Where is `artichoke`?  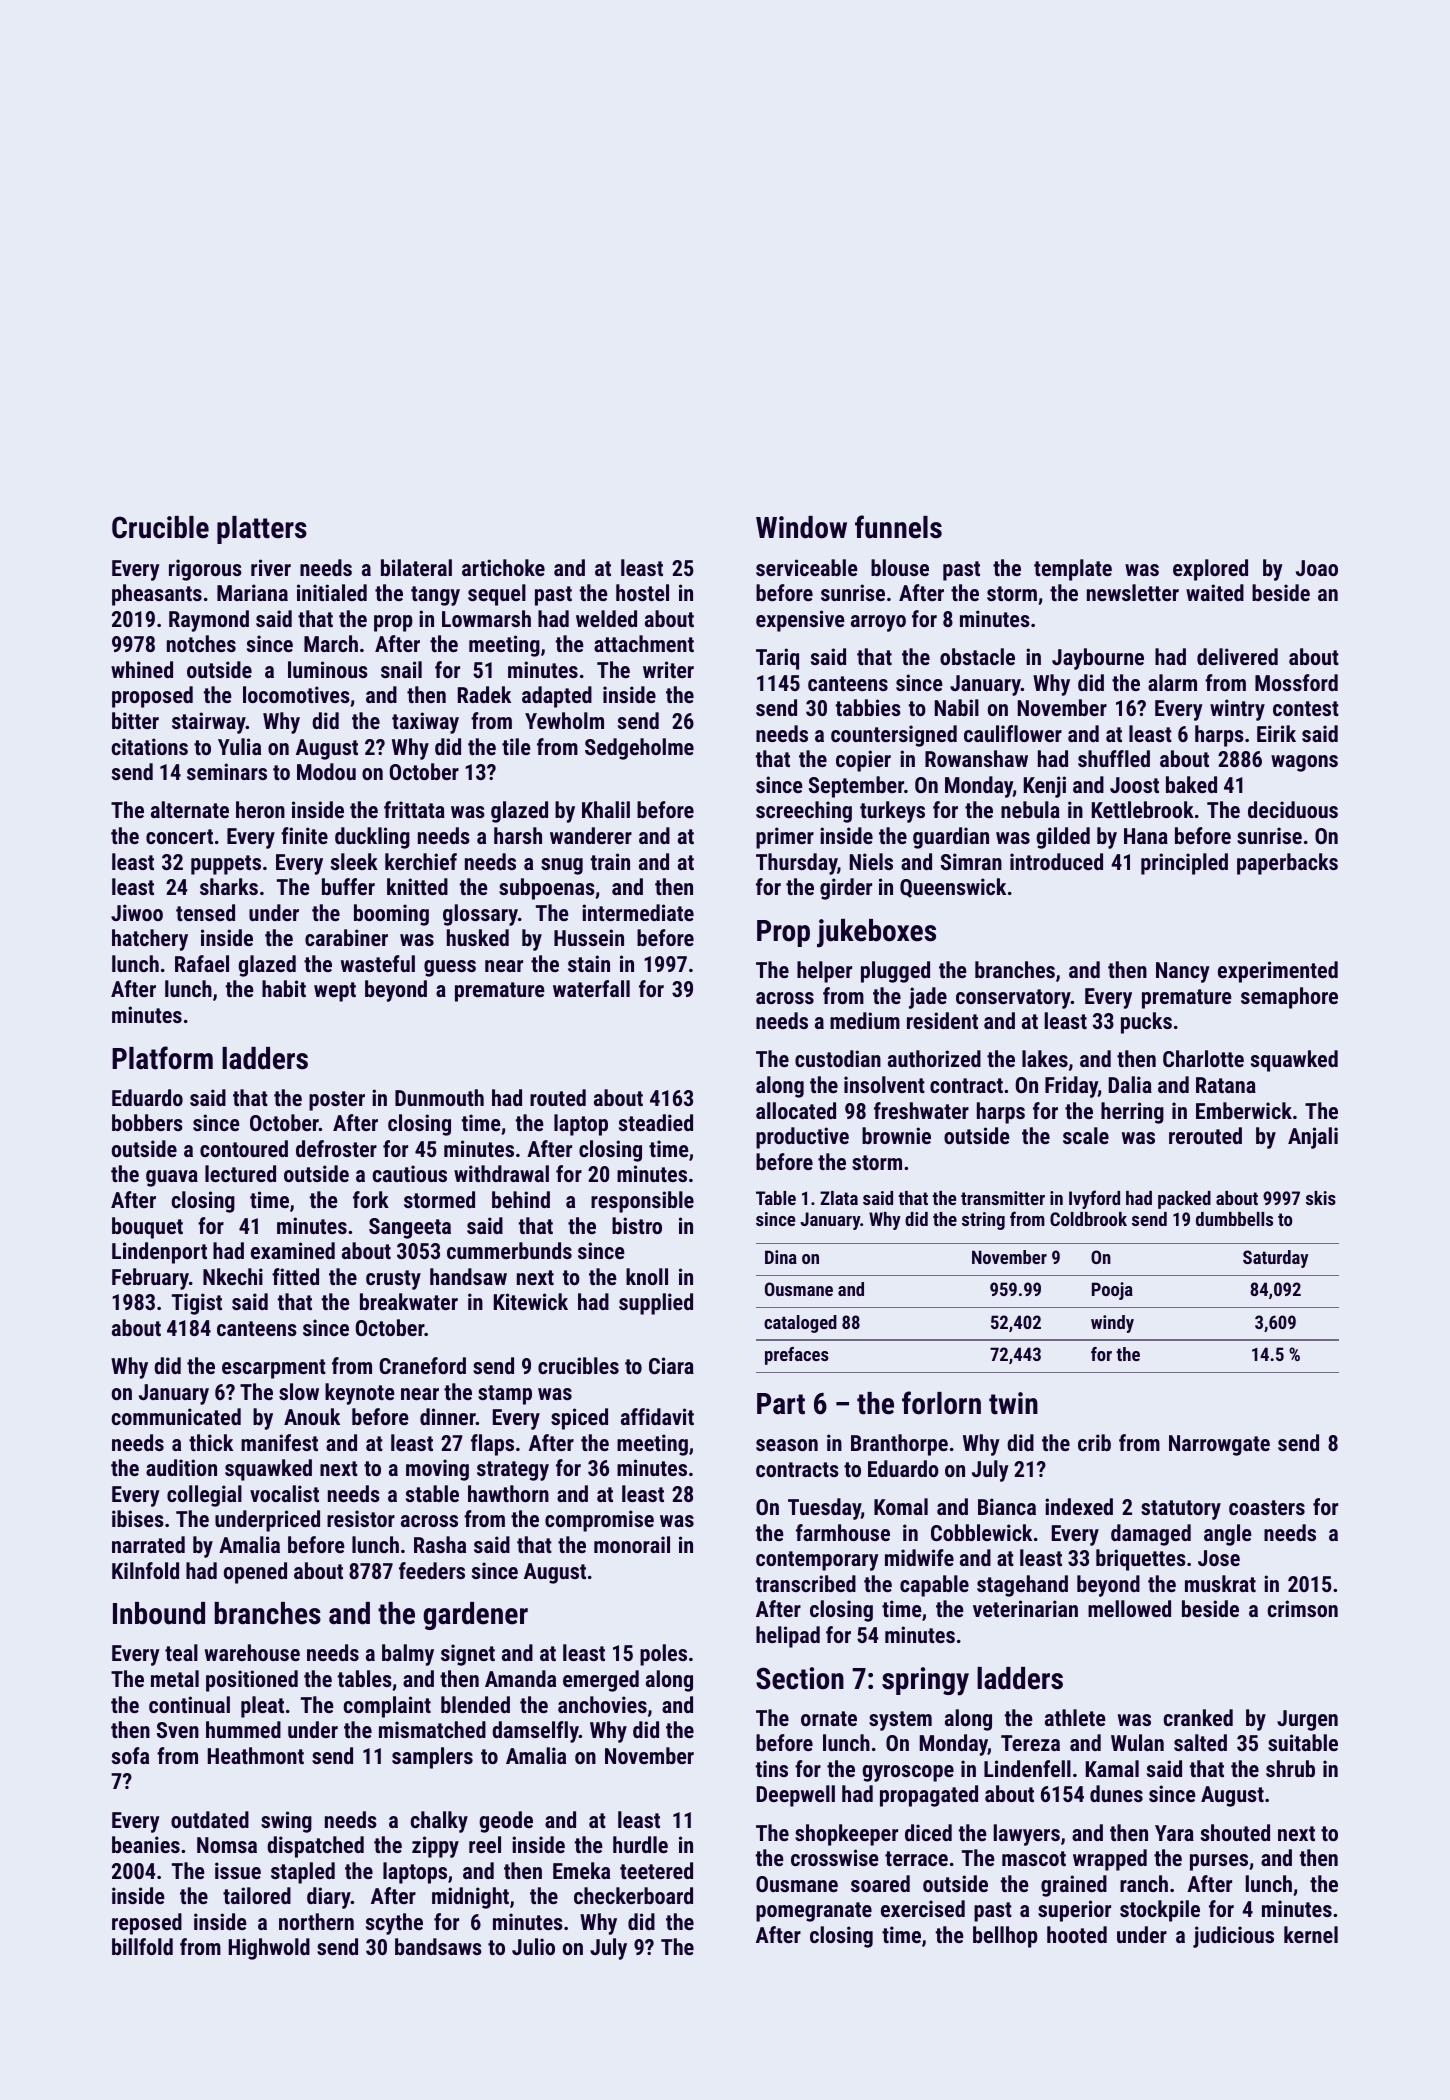 artichoke is located at coordinates (503, 567).
